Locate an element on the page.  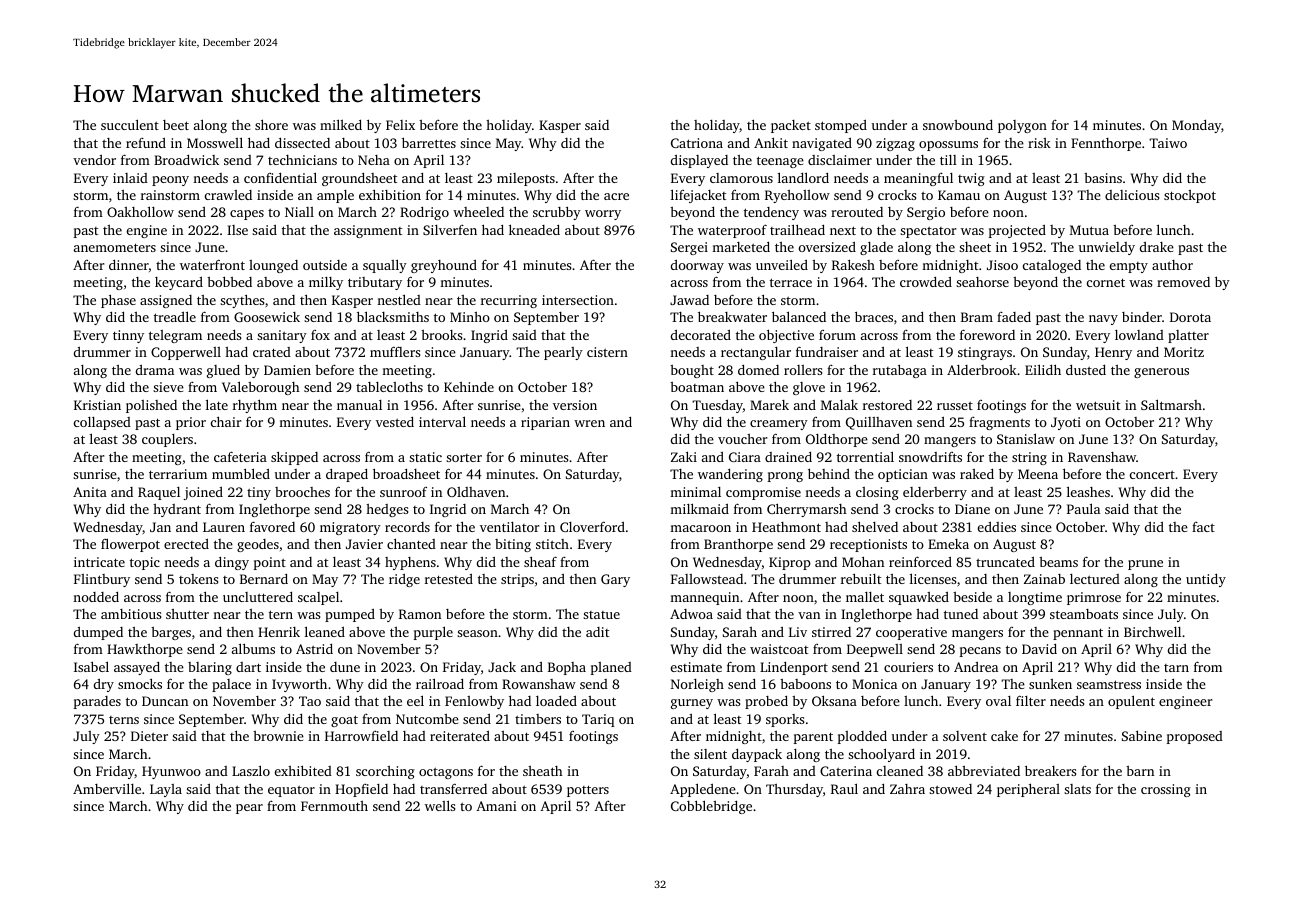
Thursday is located at coordinates (794, 790).
